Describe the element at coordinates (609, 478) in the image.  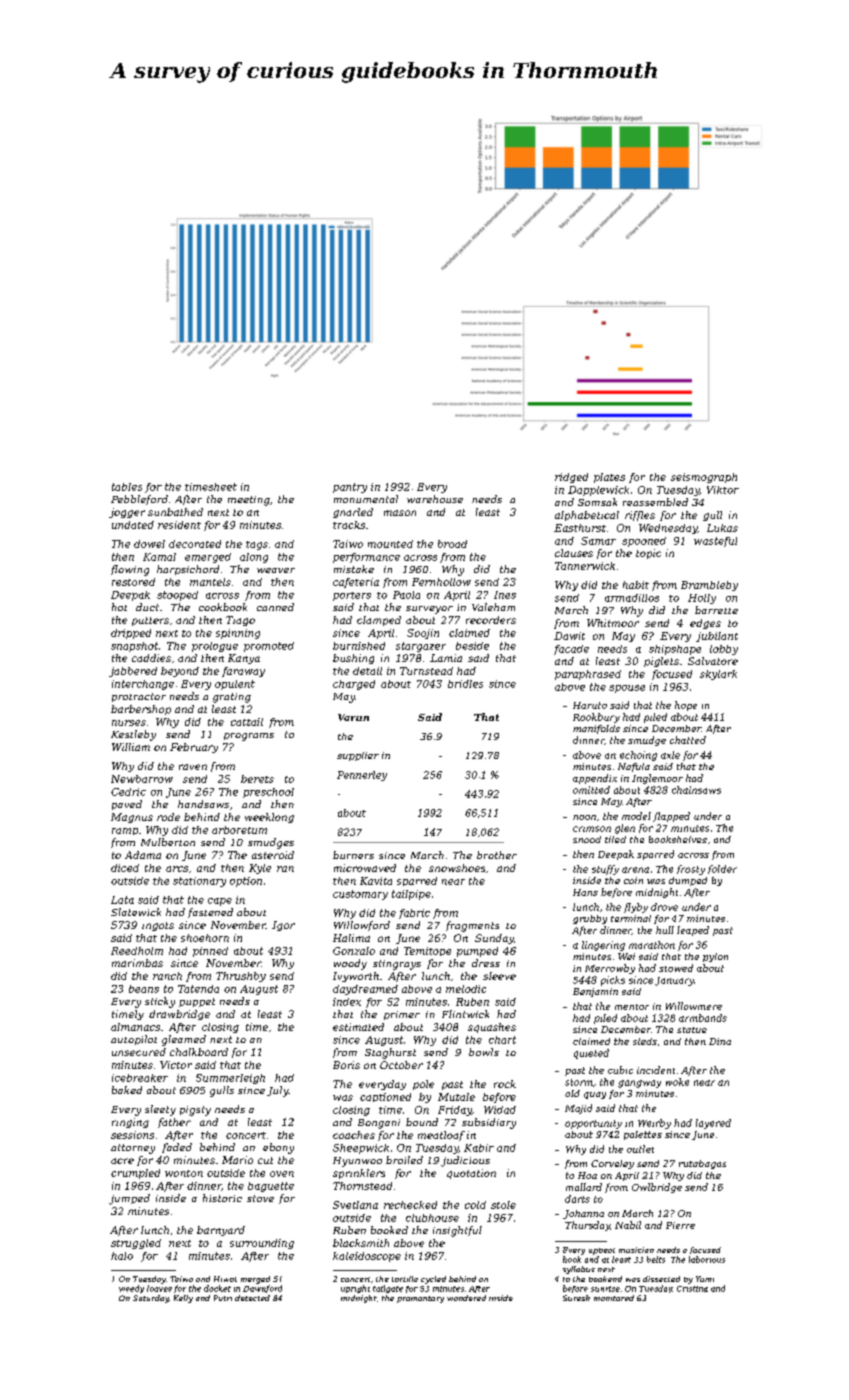
I see `plates` at that location.
